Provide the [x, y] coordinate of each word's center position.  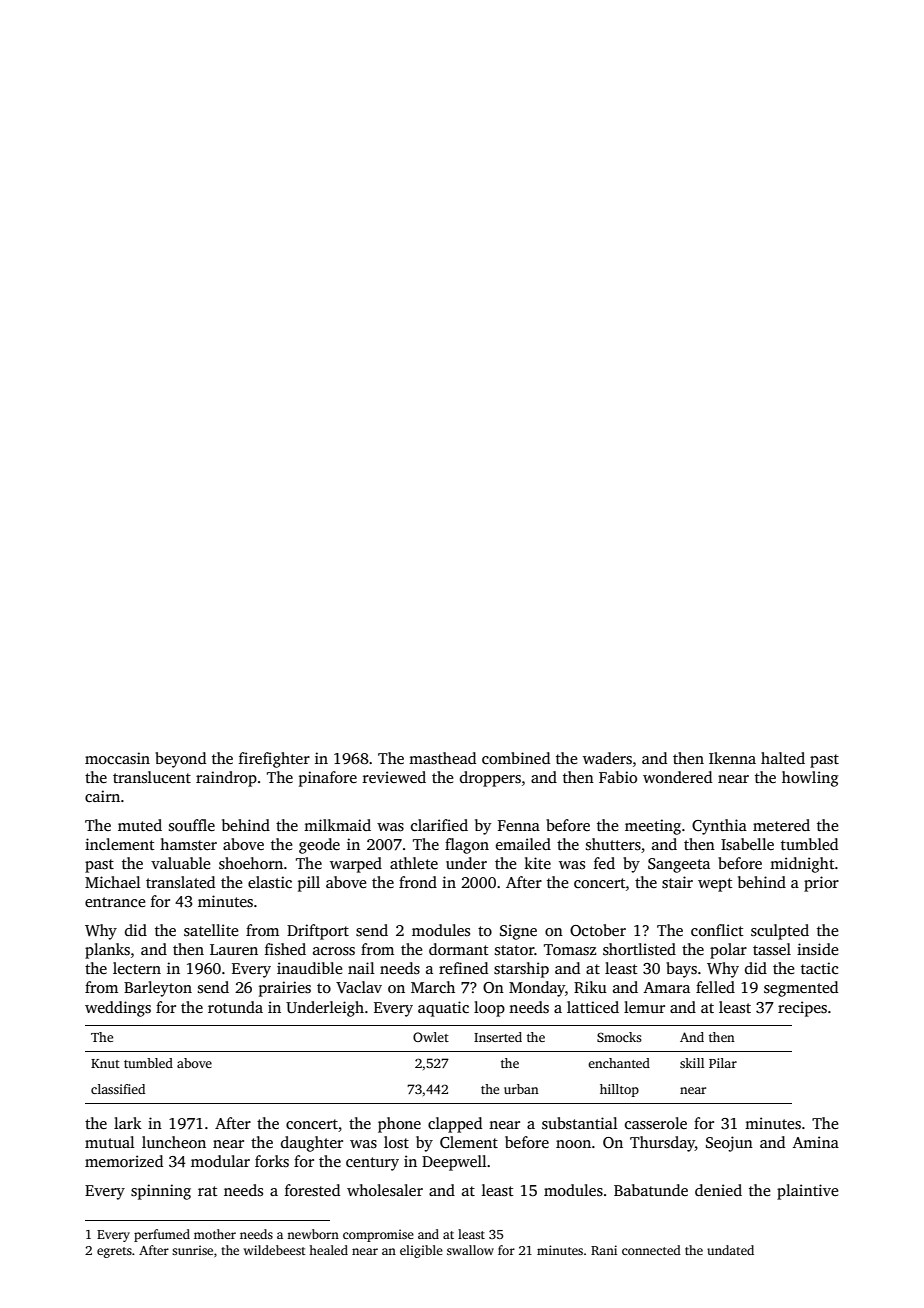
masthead [442, 758]
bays [681, 970]
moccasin [117, 758]
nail [361, 968]
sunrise [192, 1250]
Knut [105, 1063]
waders [607, 758]
